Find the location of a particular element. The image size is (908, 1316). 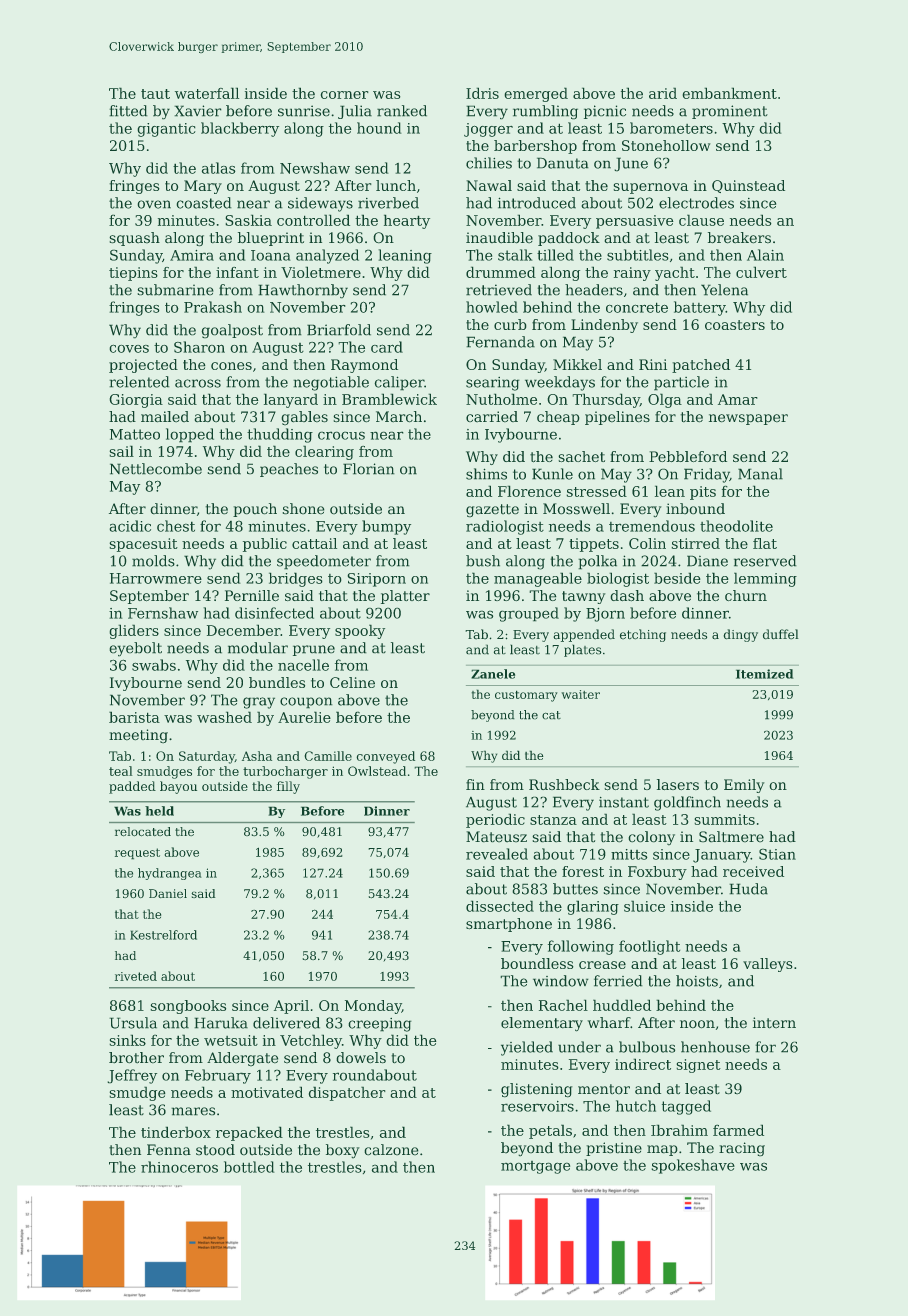

churn is located at coordinates (746, 595).
